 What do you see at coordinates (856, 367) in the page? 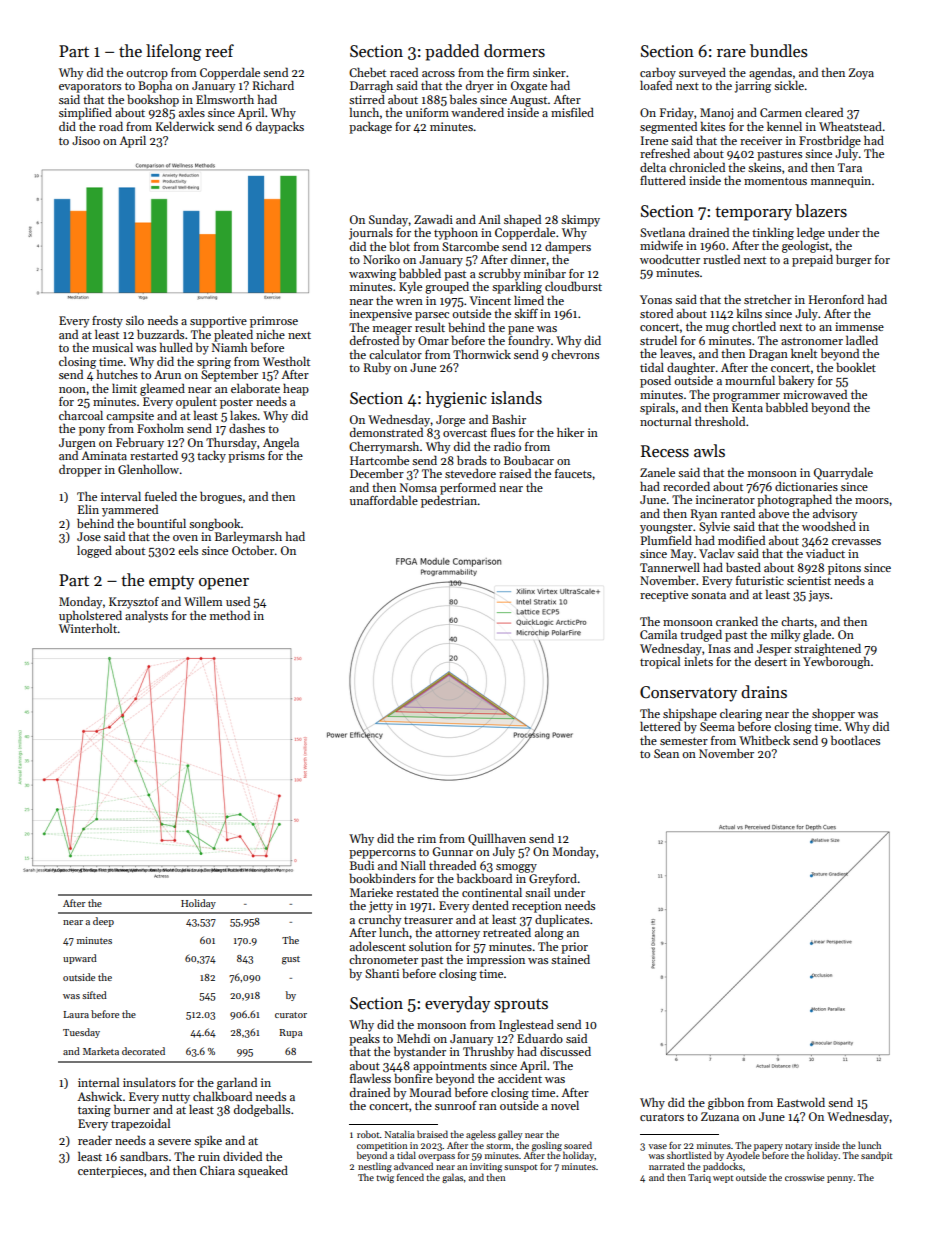
I see `booklet` at bounding box center [856, 367].
